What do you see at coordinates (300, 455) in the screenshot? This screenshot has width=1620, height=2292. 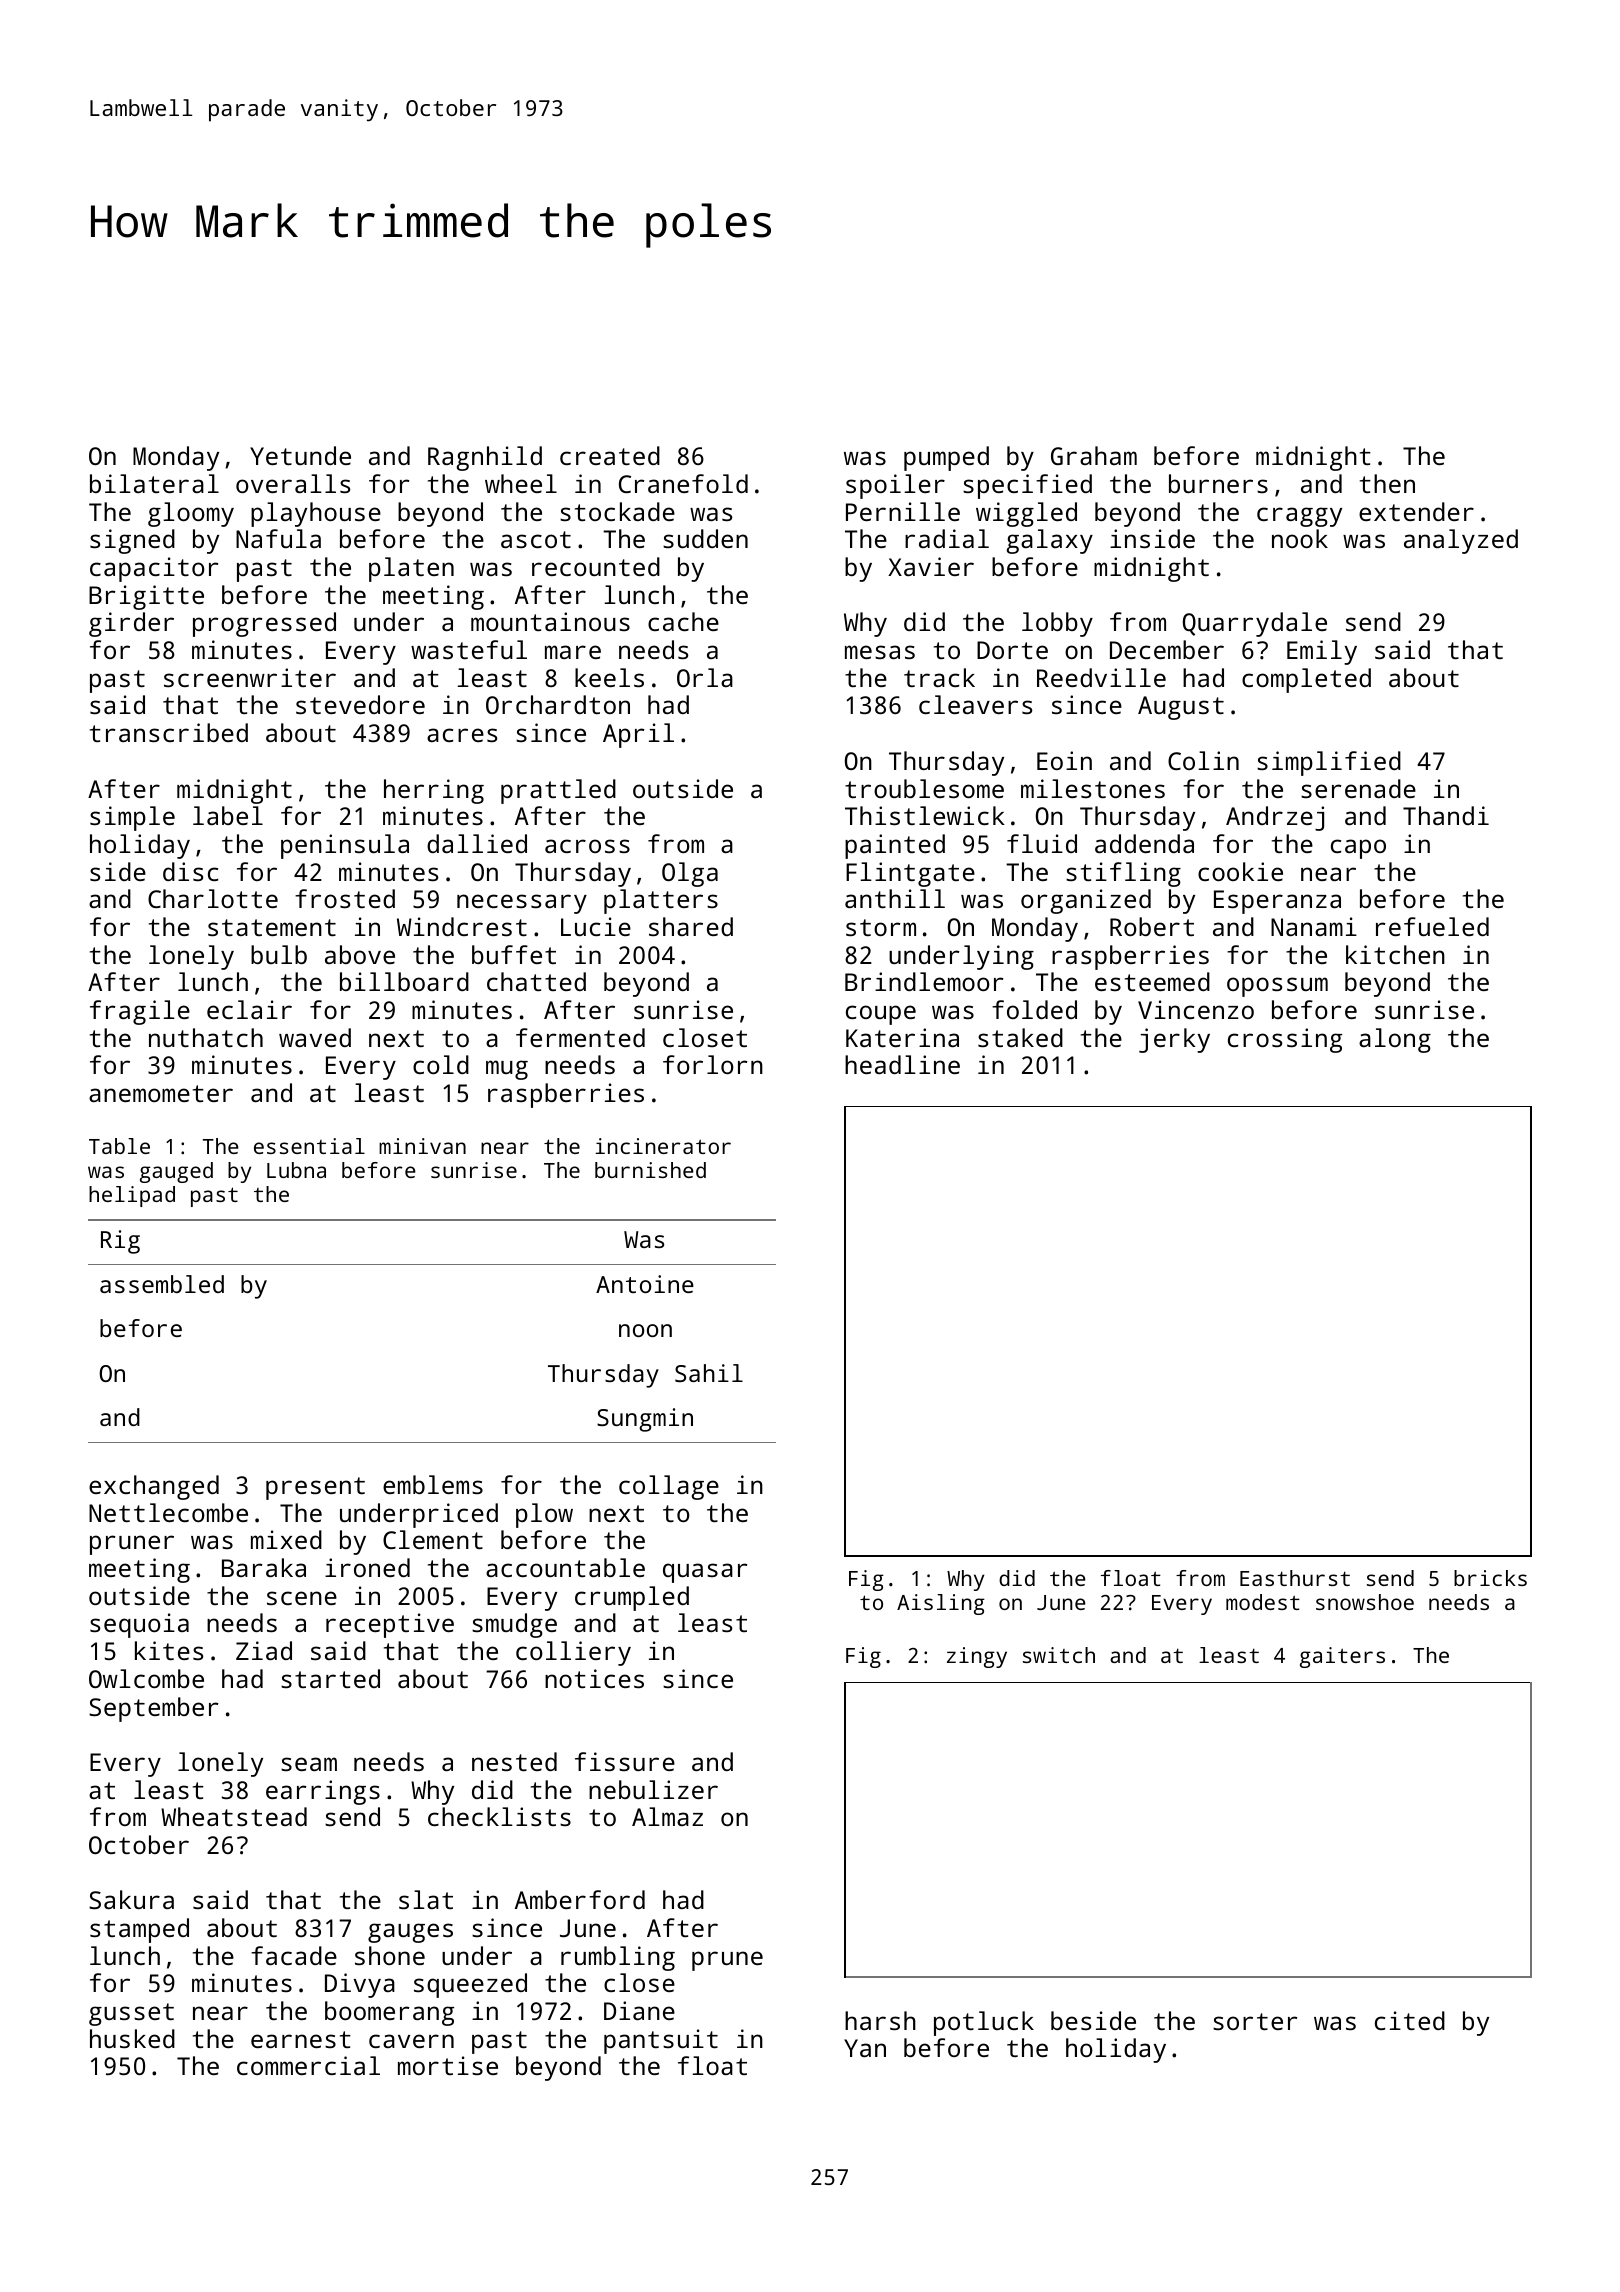 I see `Yetunde` at bounding box center [300, 455].
